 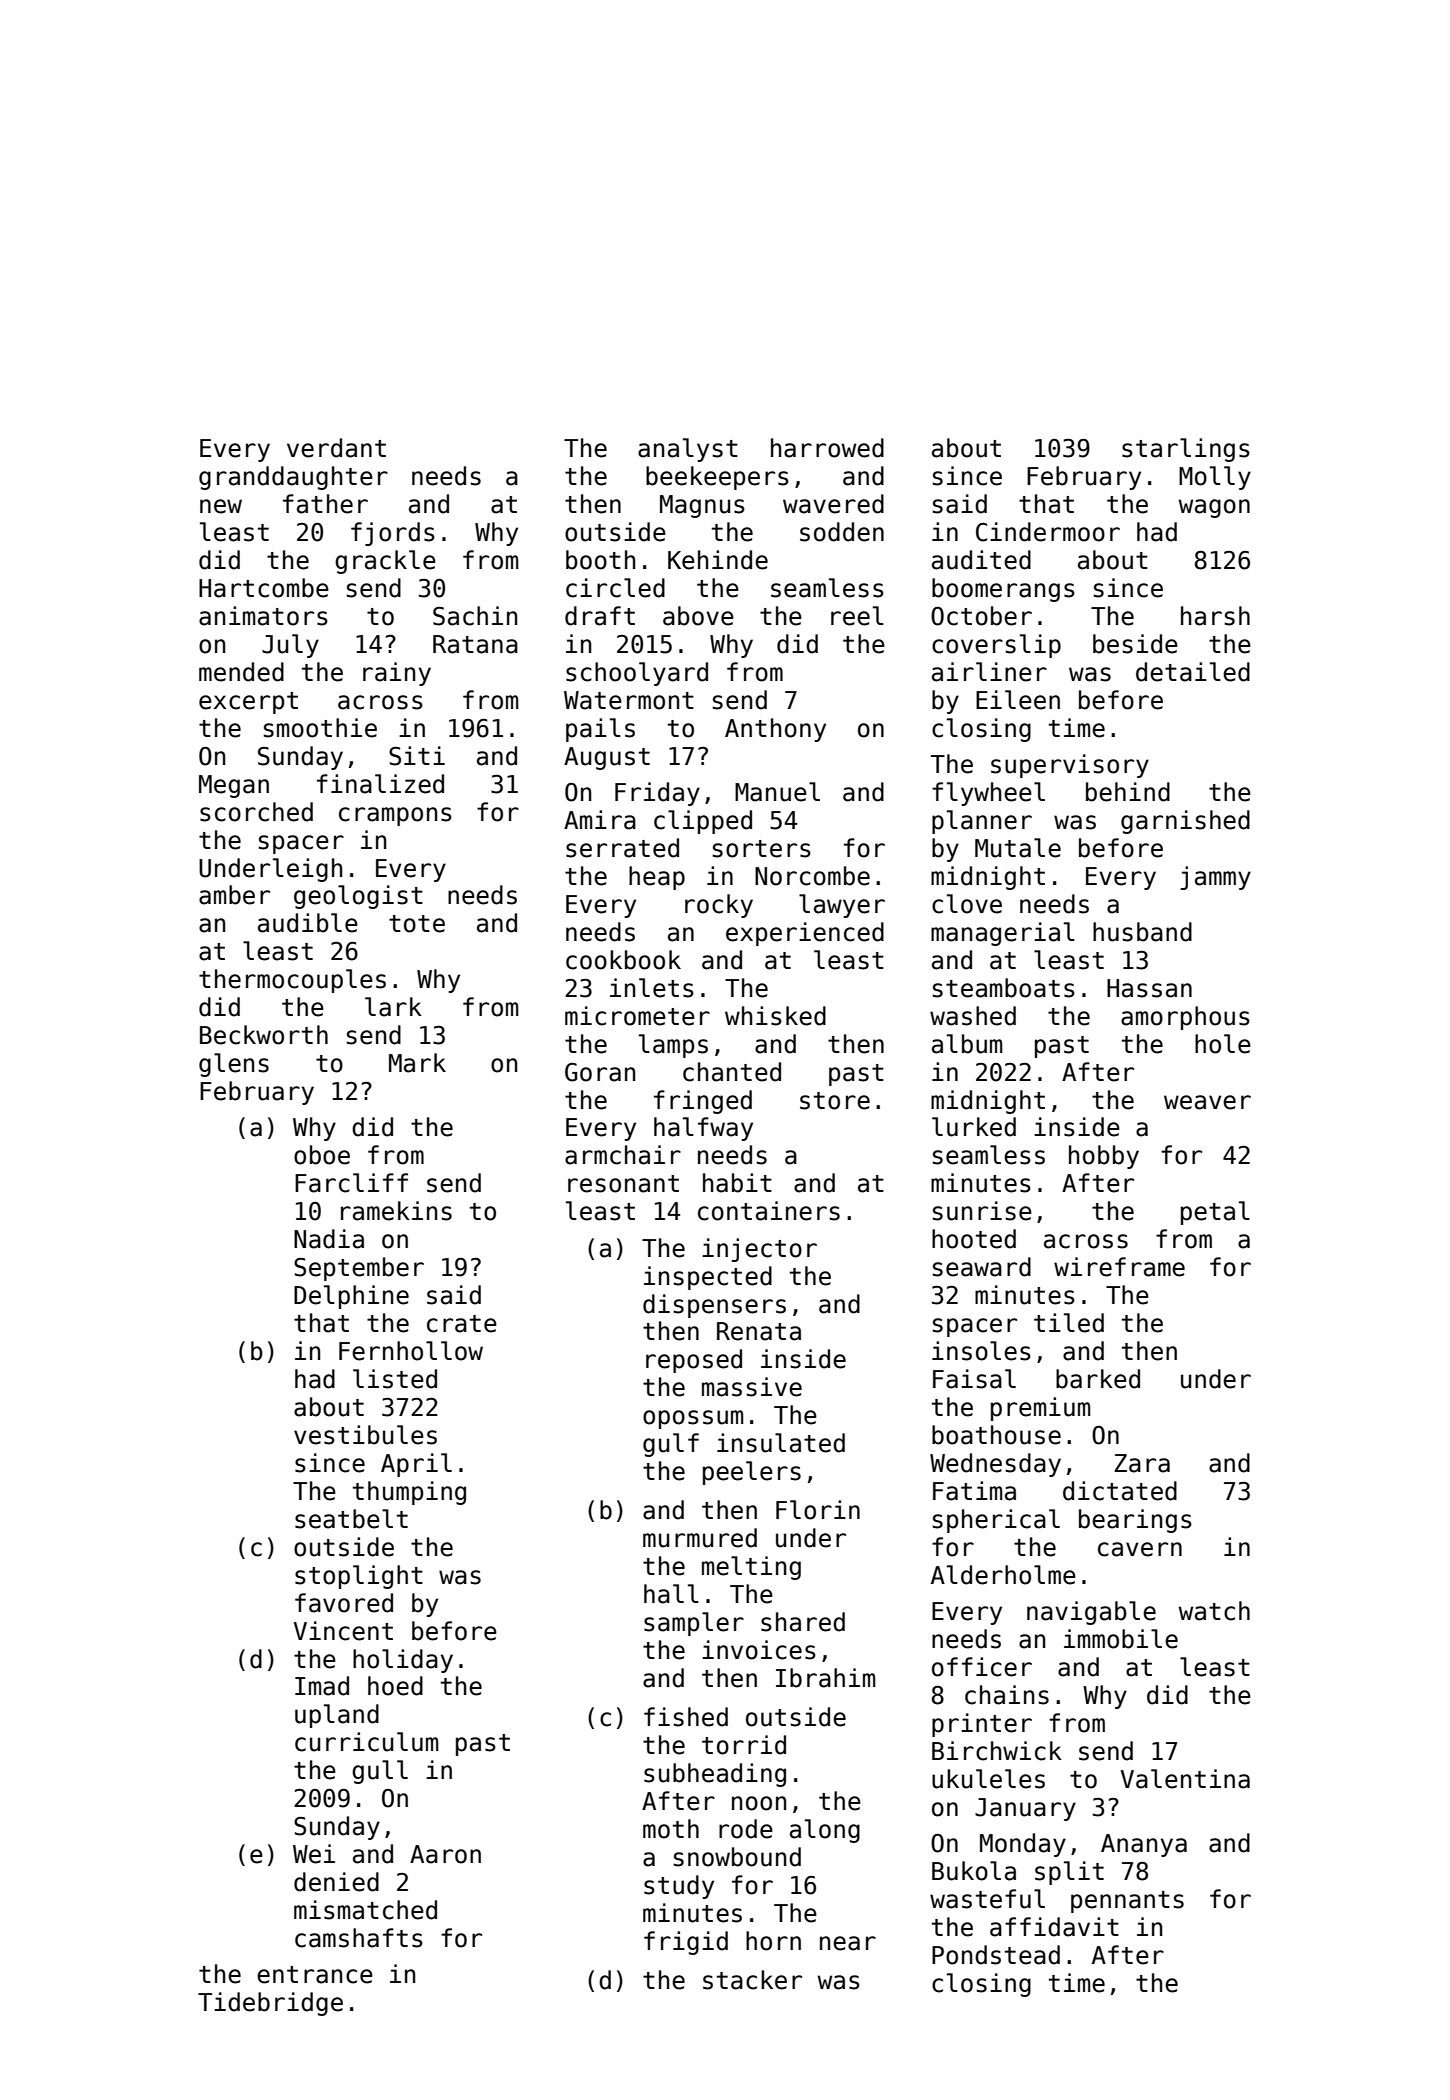 What do you see at coordinates (629, 700) in the screenshot?
I see `Watermont` at bounding box center [629, 700].
